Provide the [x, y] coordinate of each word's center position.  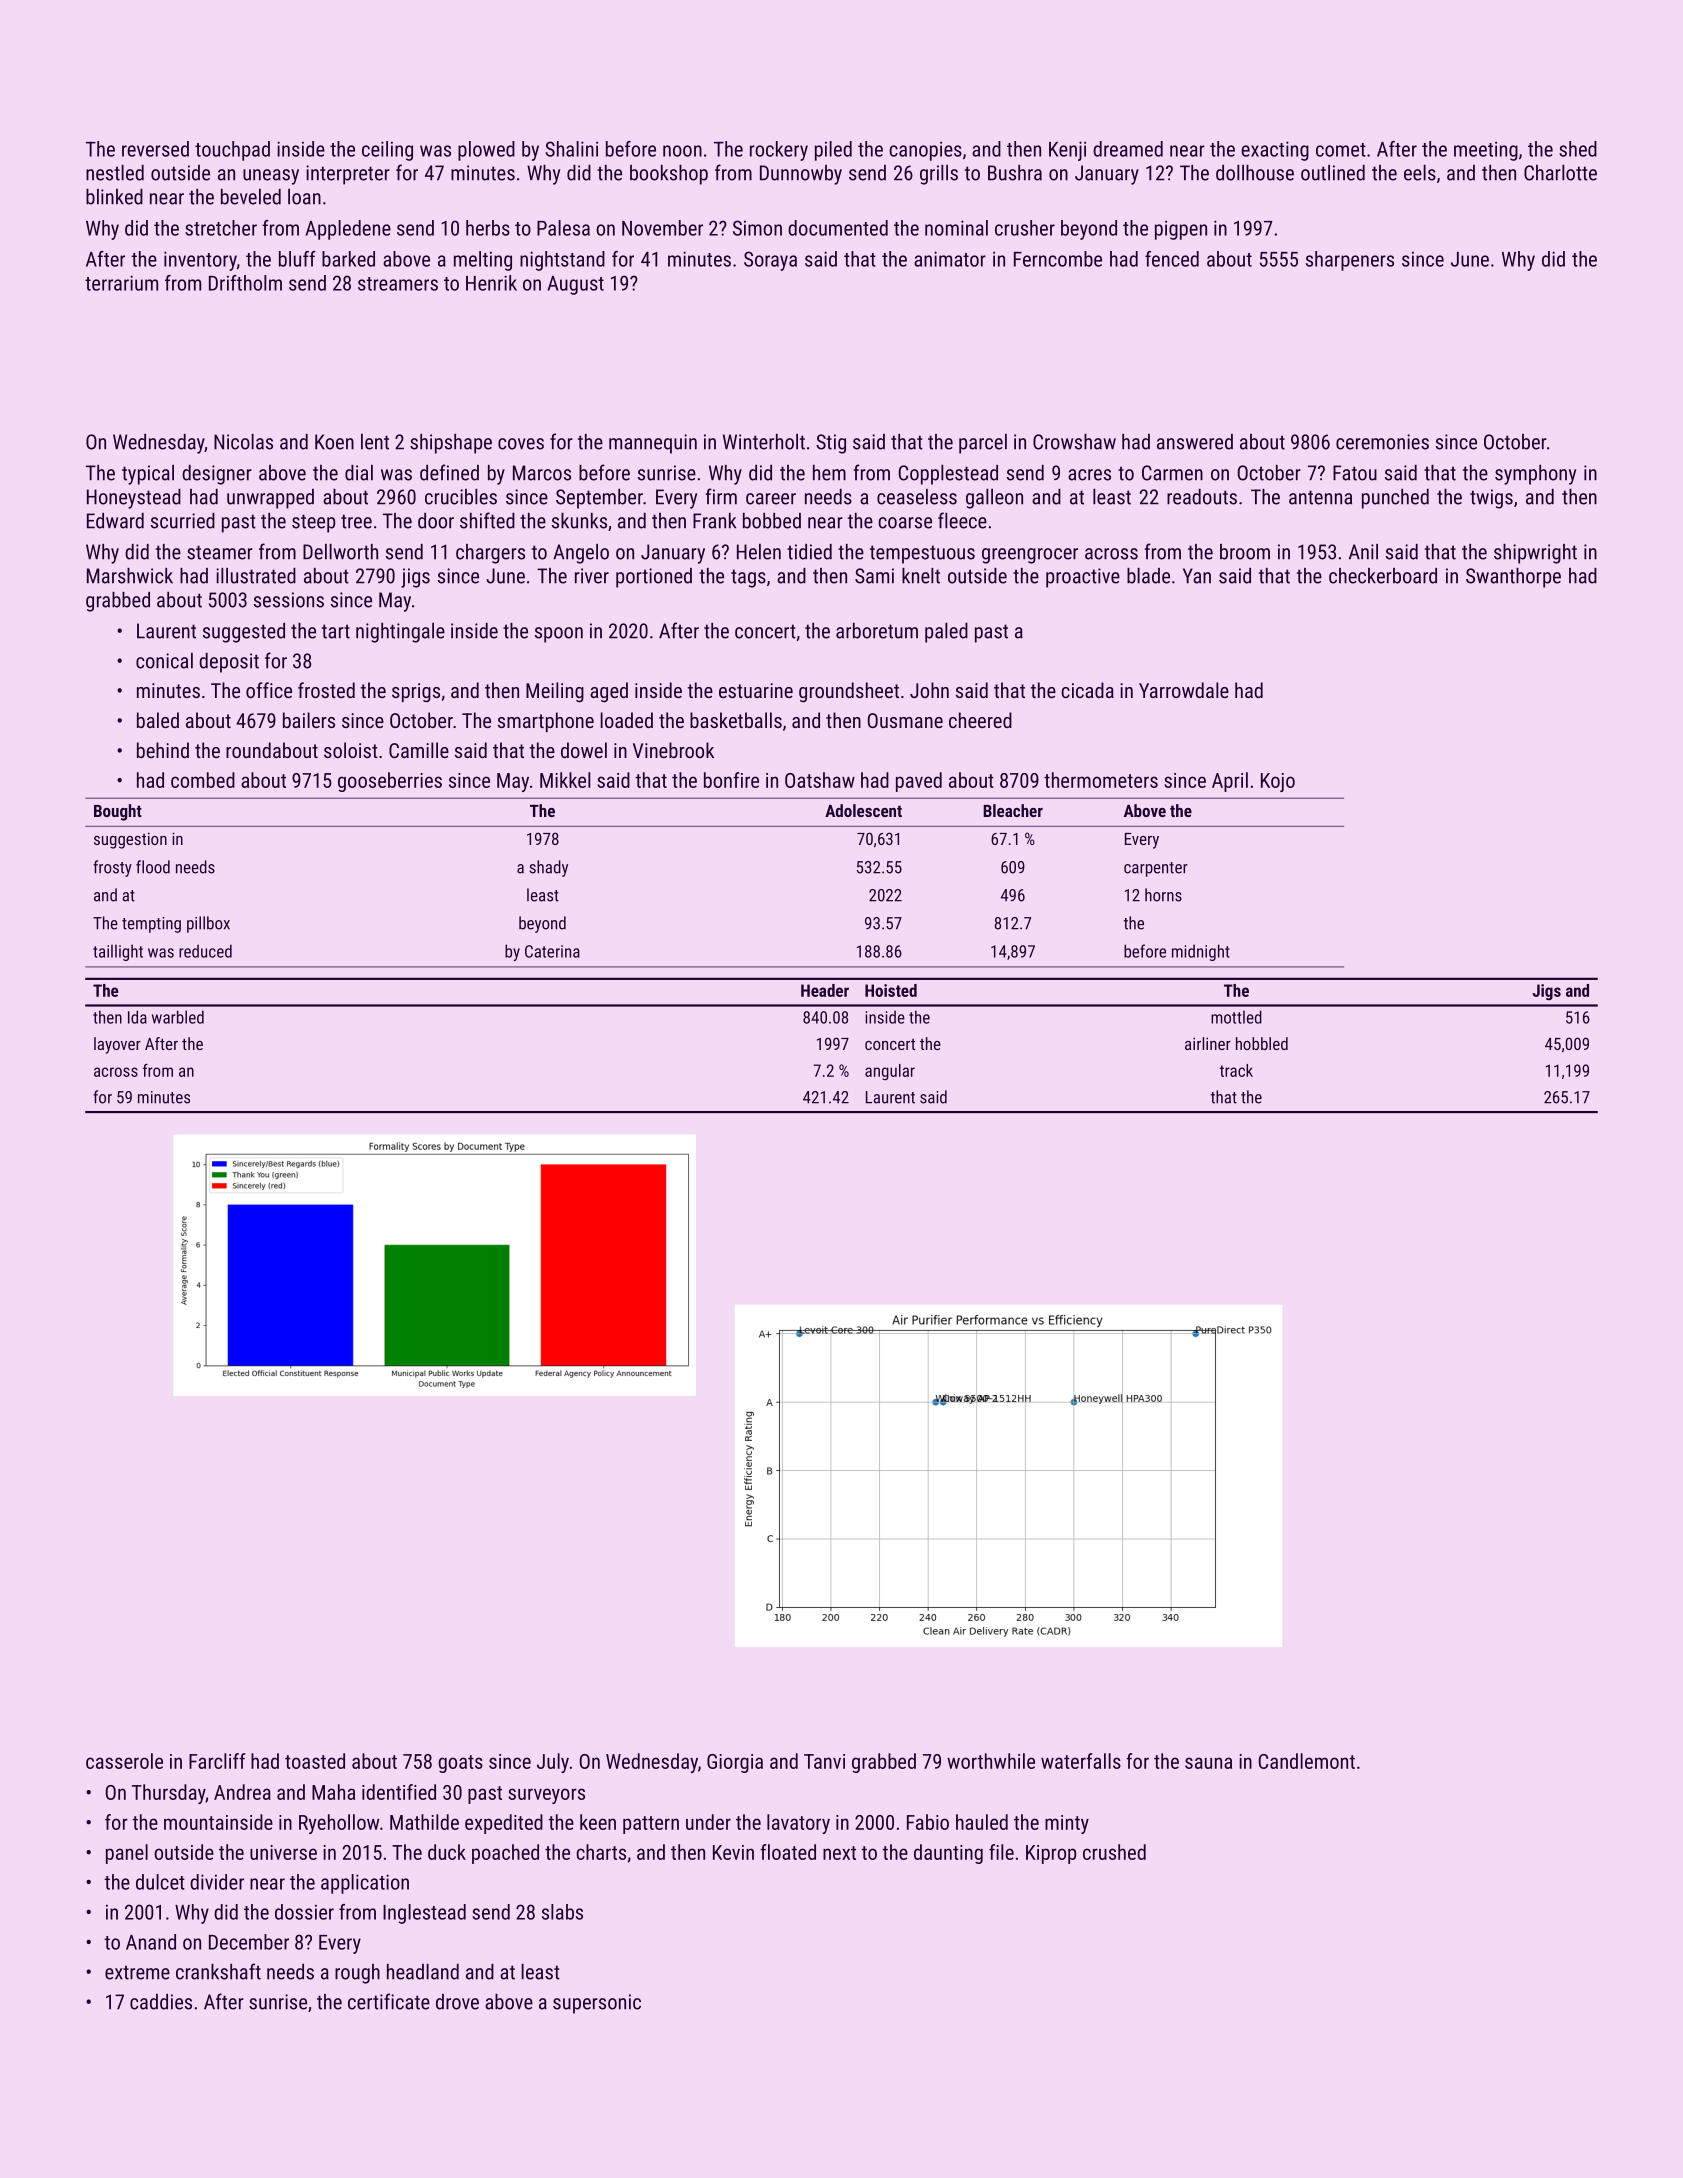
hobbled [1262, 1043]
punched [1395, 499]
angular [890, 1072]
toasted [315, 1761]
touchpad [232, 151]
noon [682, 151]
